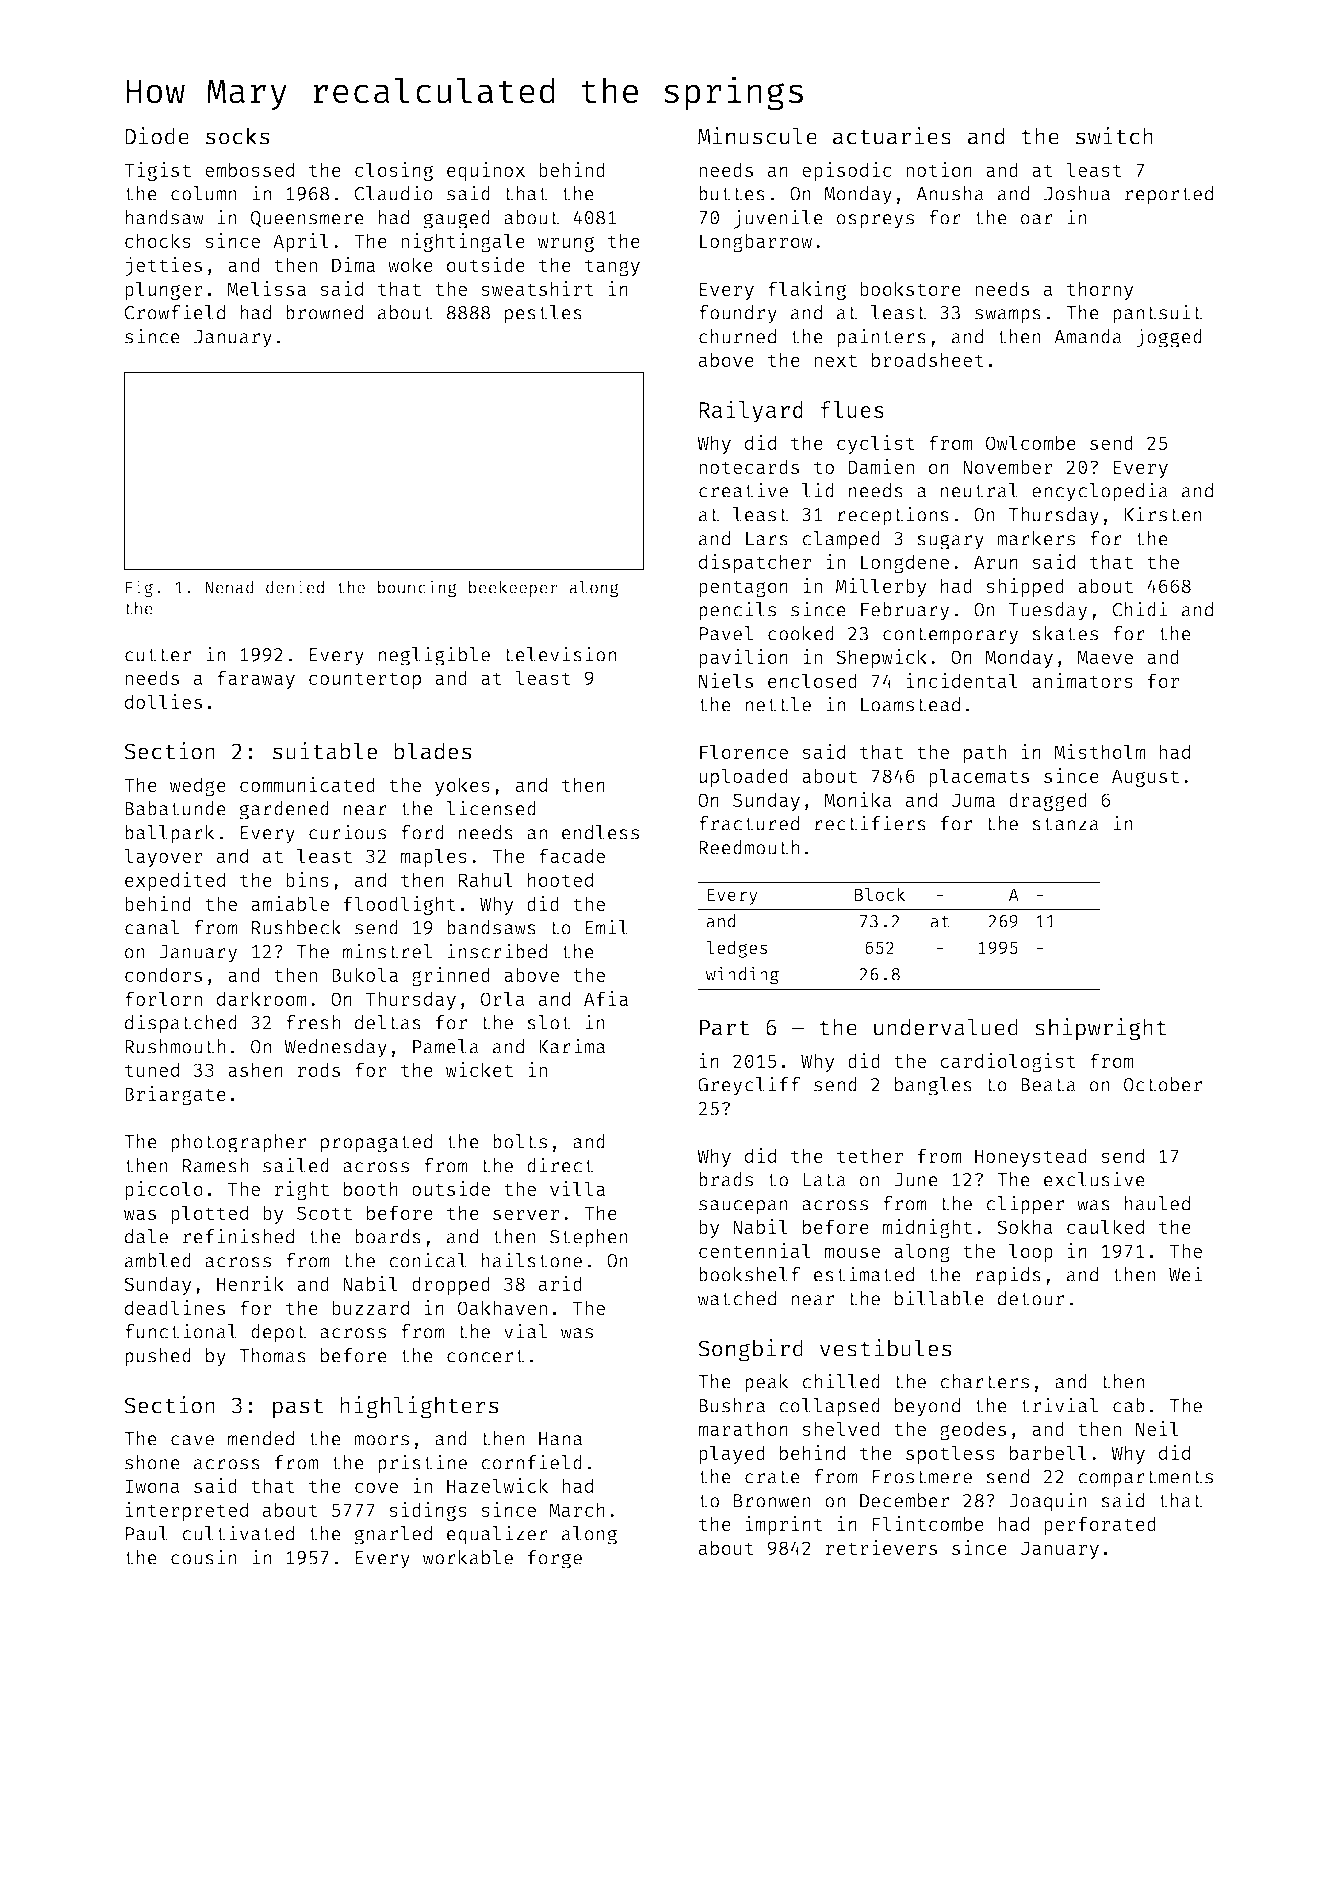 Image resolution: width=1342 pixels, height=1899 pixels. Describe the element at coordinates (589, 1238) in the document. I see `Stephen` at that location.
